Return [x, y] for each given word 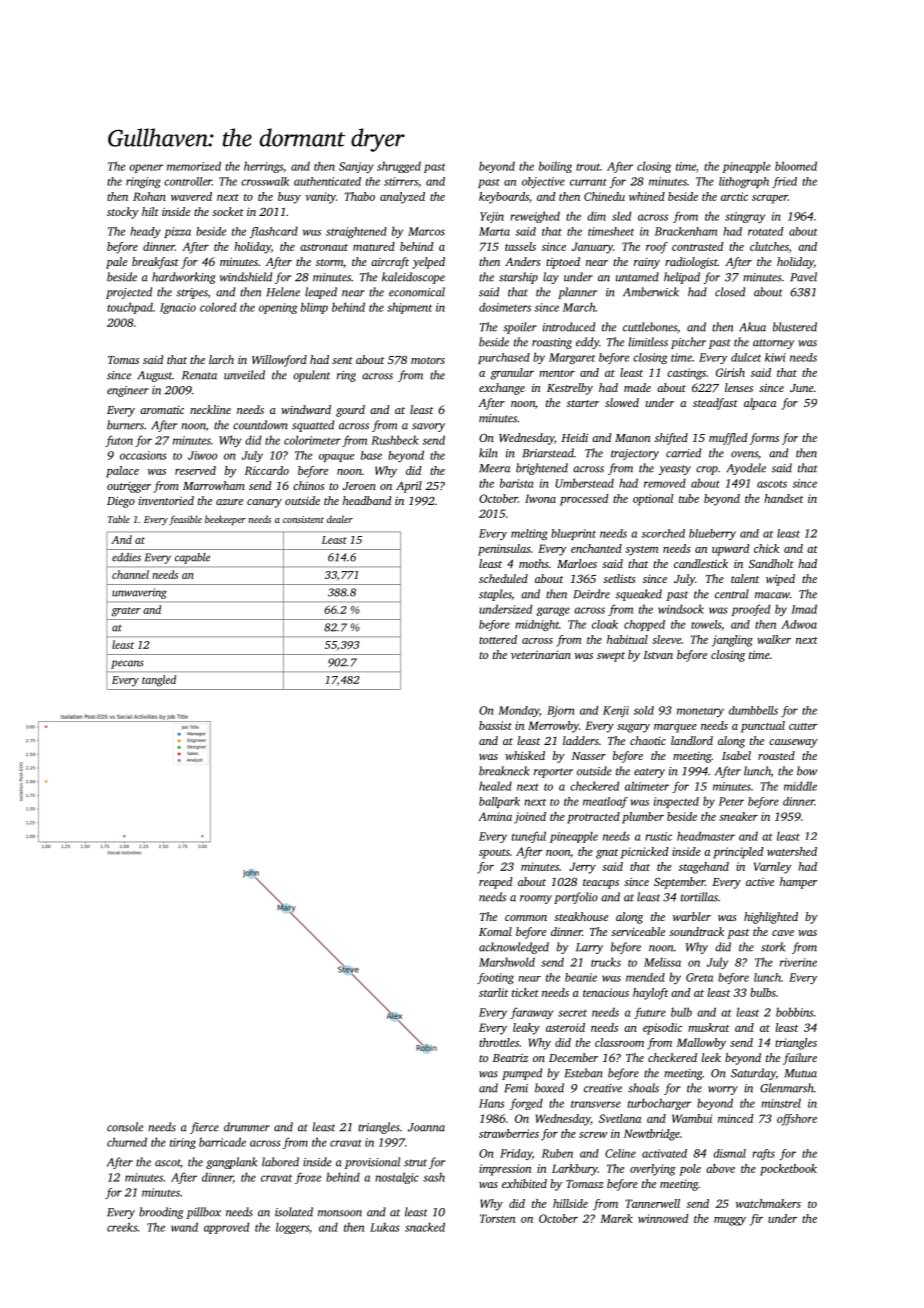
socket [228, 211]
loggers [292, 1228]
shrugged [399, 167]
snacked [425, 1227]
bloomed [796, 166]
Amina [495, 816]
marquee [675, 728]
